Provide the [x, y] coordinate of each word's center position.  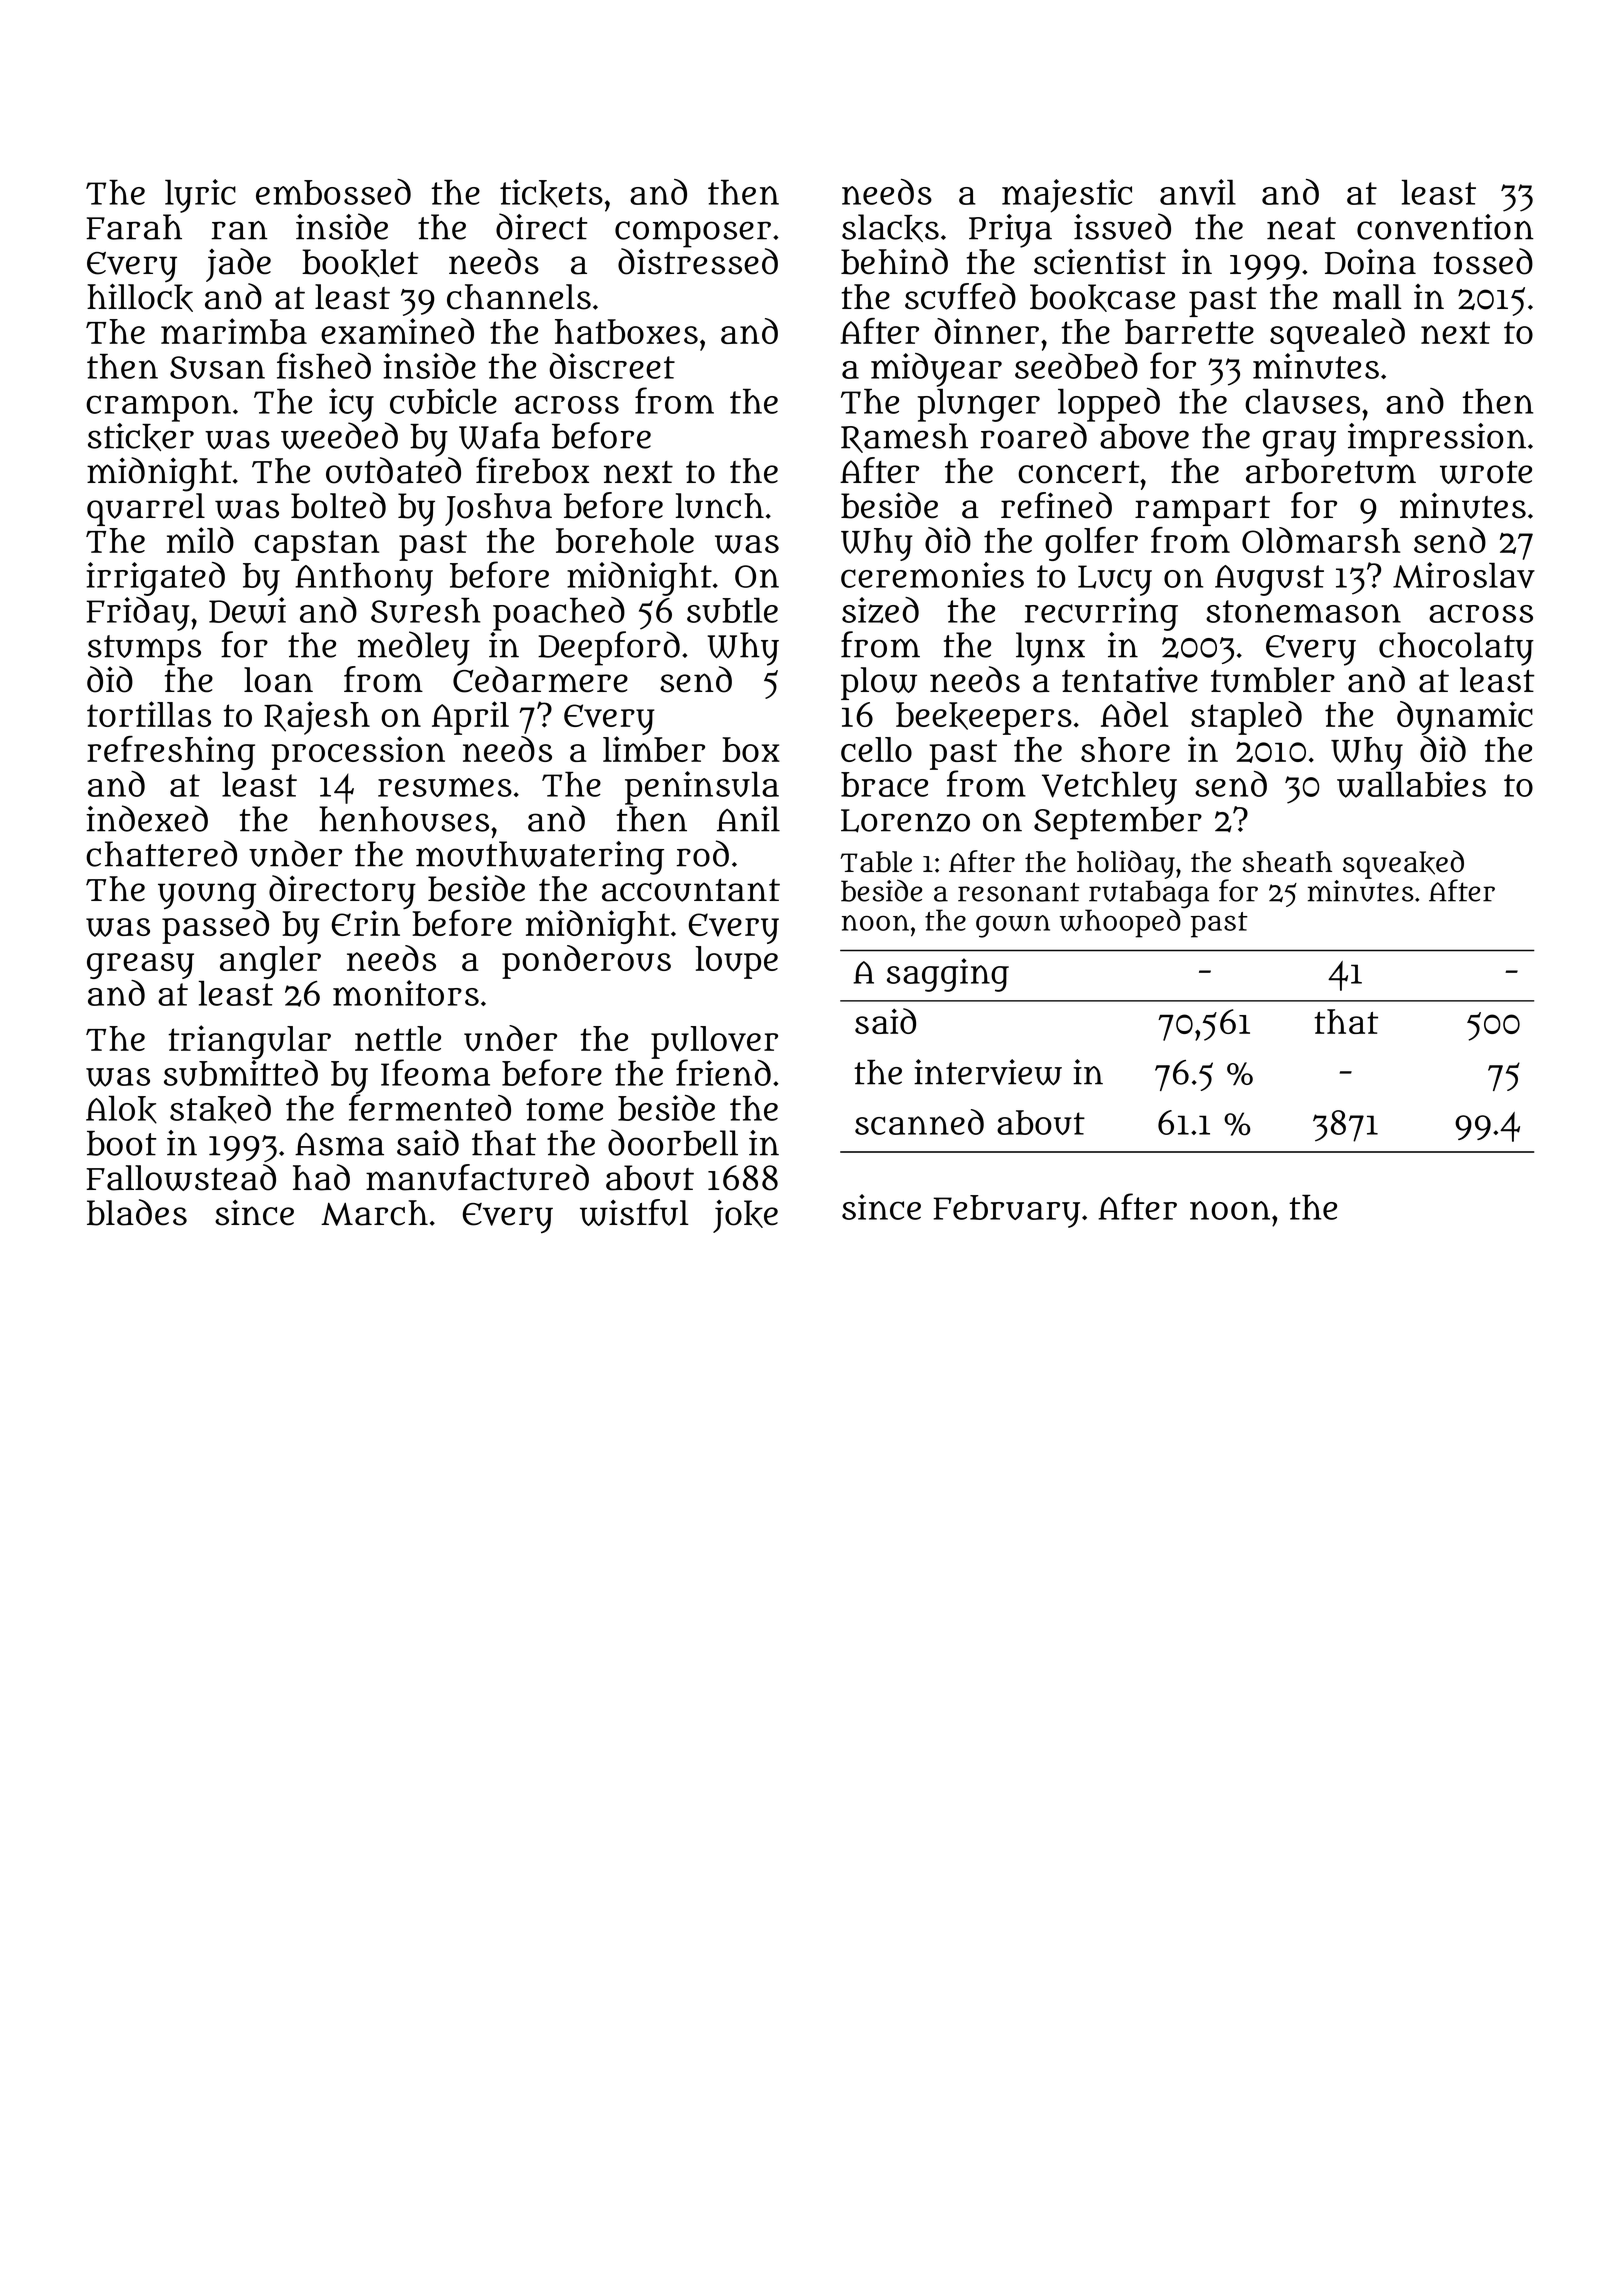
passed [215, 927]
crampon [158, 408]
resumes [445, 787]
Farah [134, 227]
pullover [714, 1042]
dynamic [1465, 718]
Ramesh [904, 438]
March [374, 1213]
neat [1301, 228]
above [1144, 436]
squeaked [1403, 864]
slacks [890, 228]
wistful [634, 1212]
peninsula [702, 788]
